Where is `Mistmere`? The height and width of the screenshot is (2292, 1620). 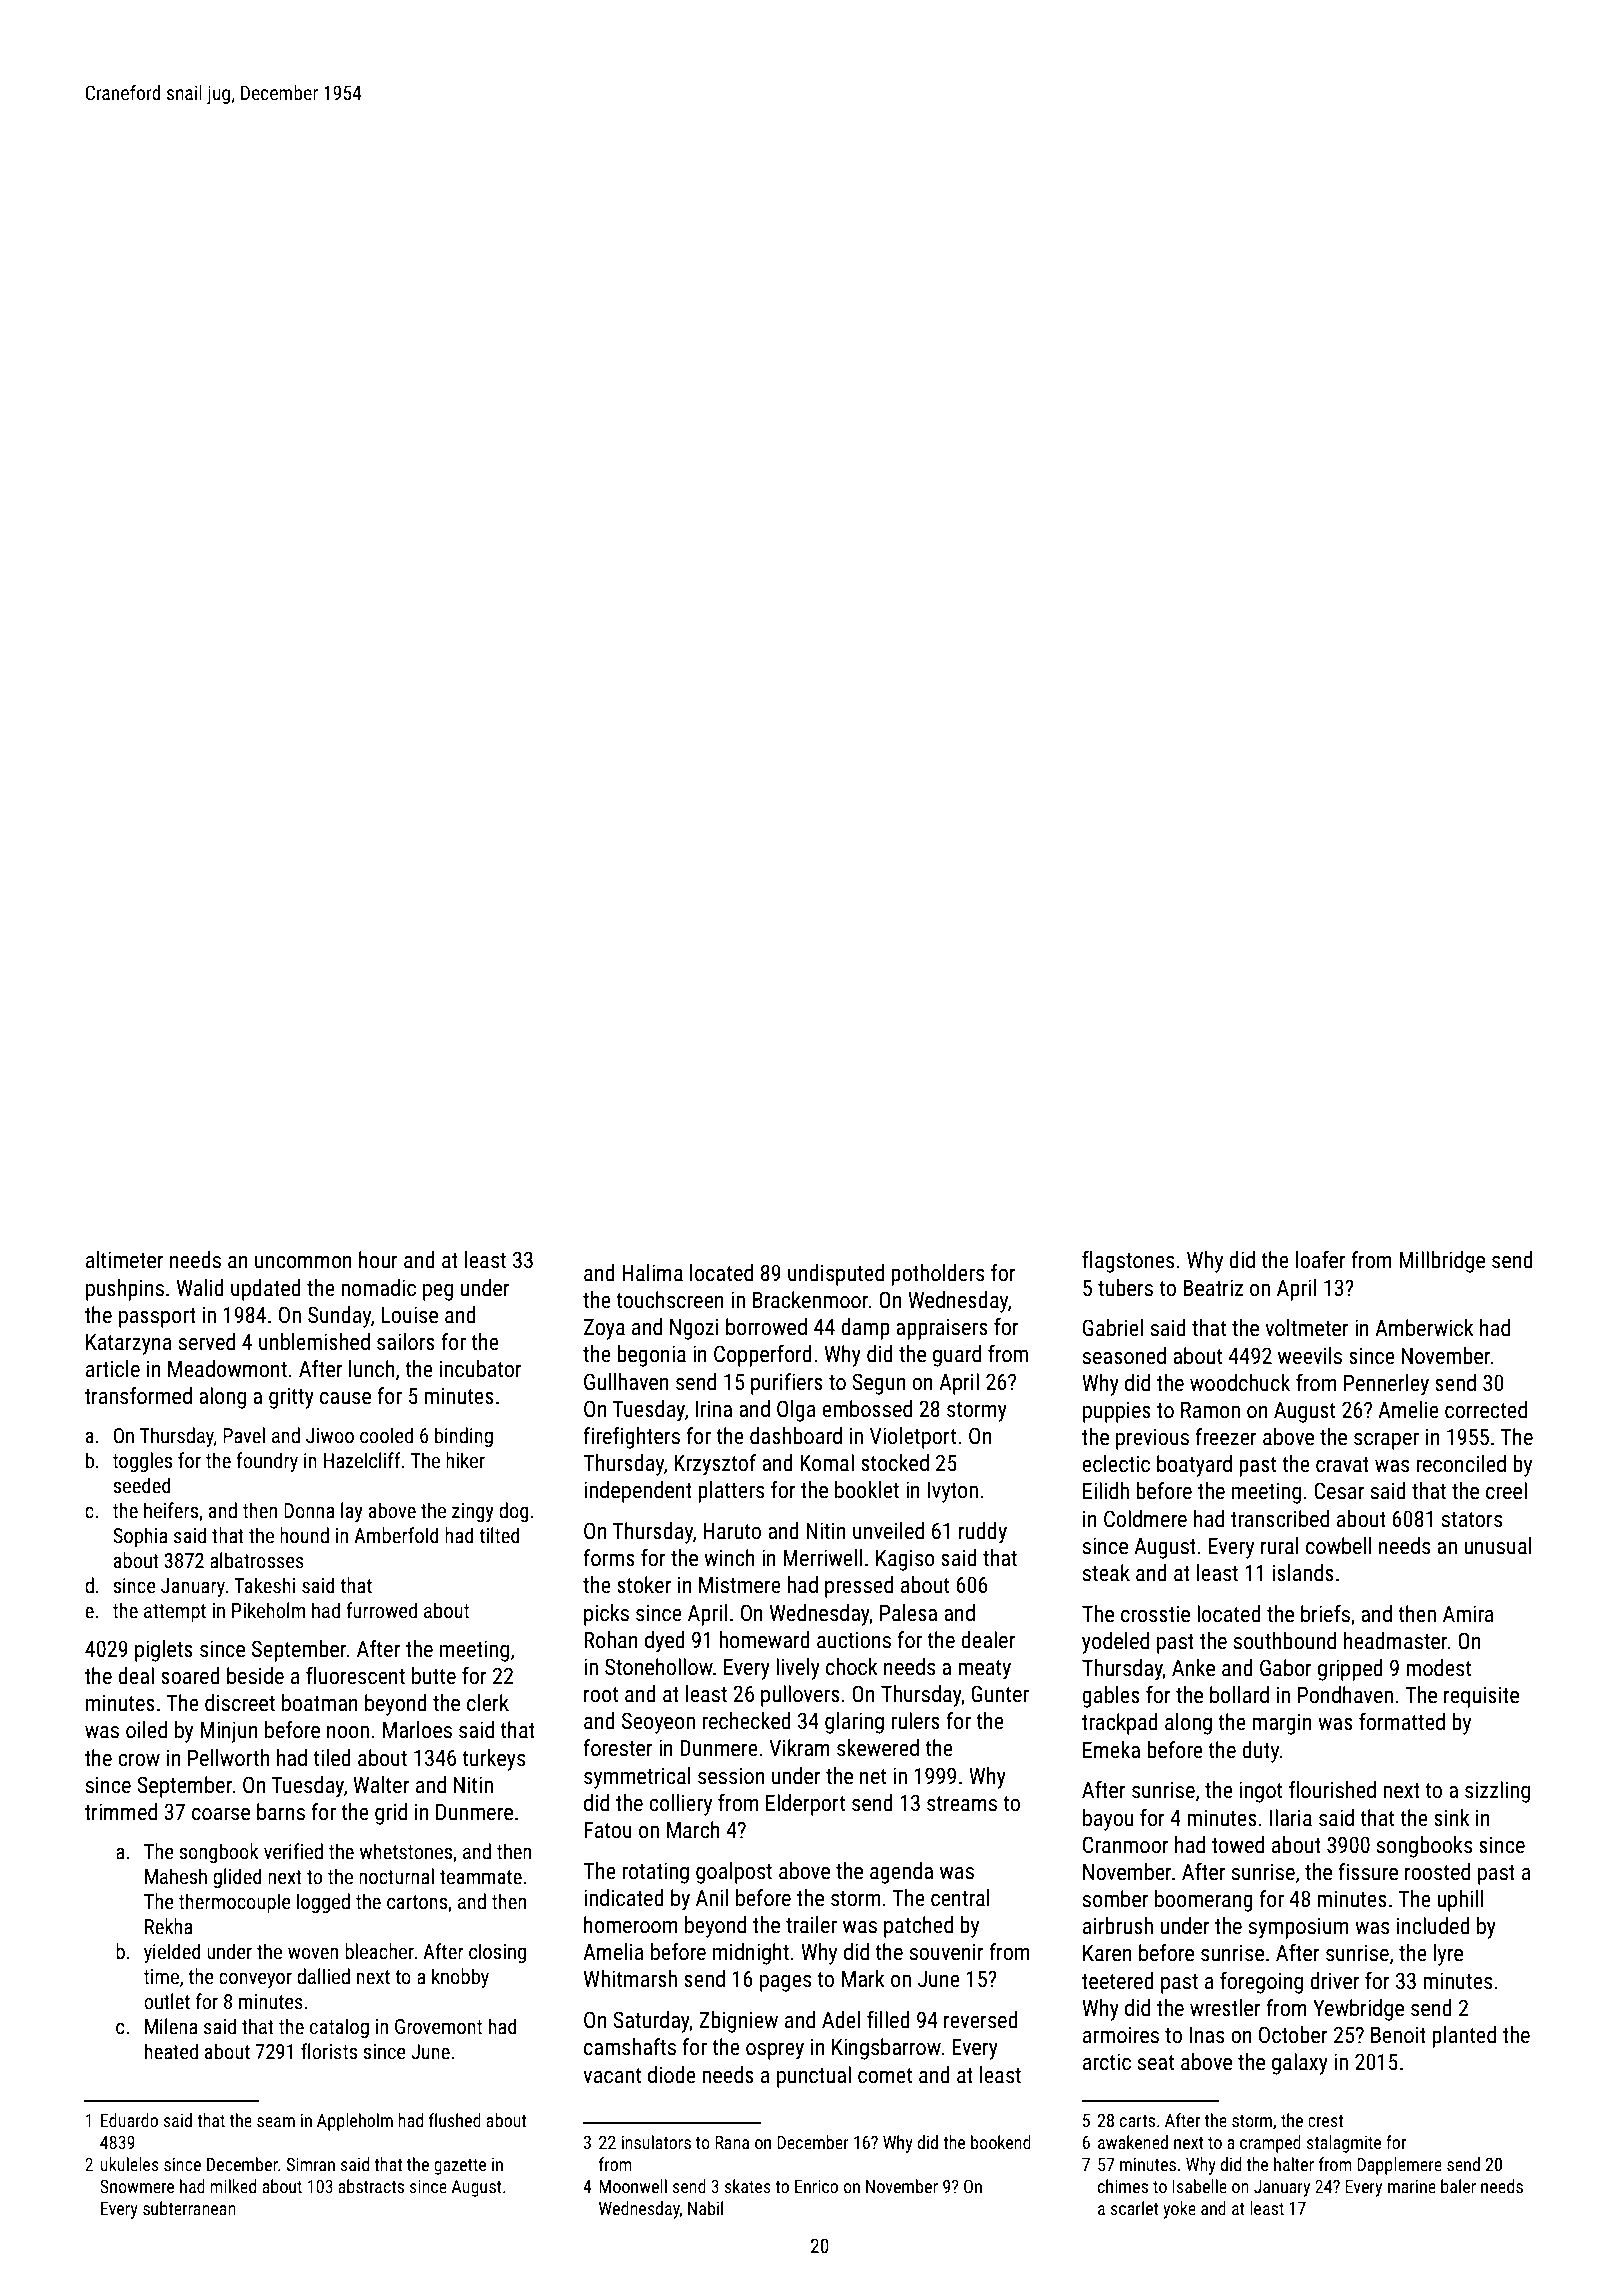
Mistmere is located at coordinates (740, 1585).
